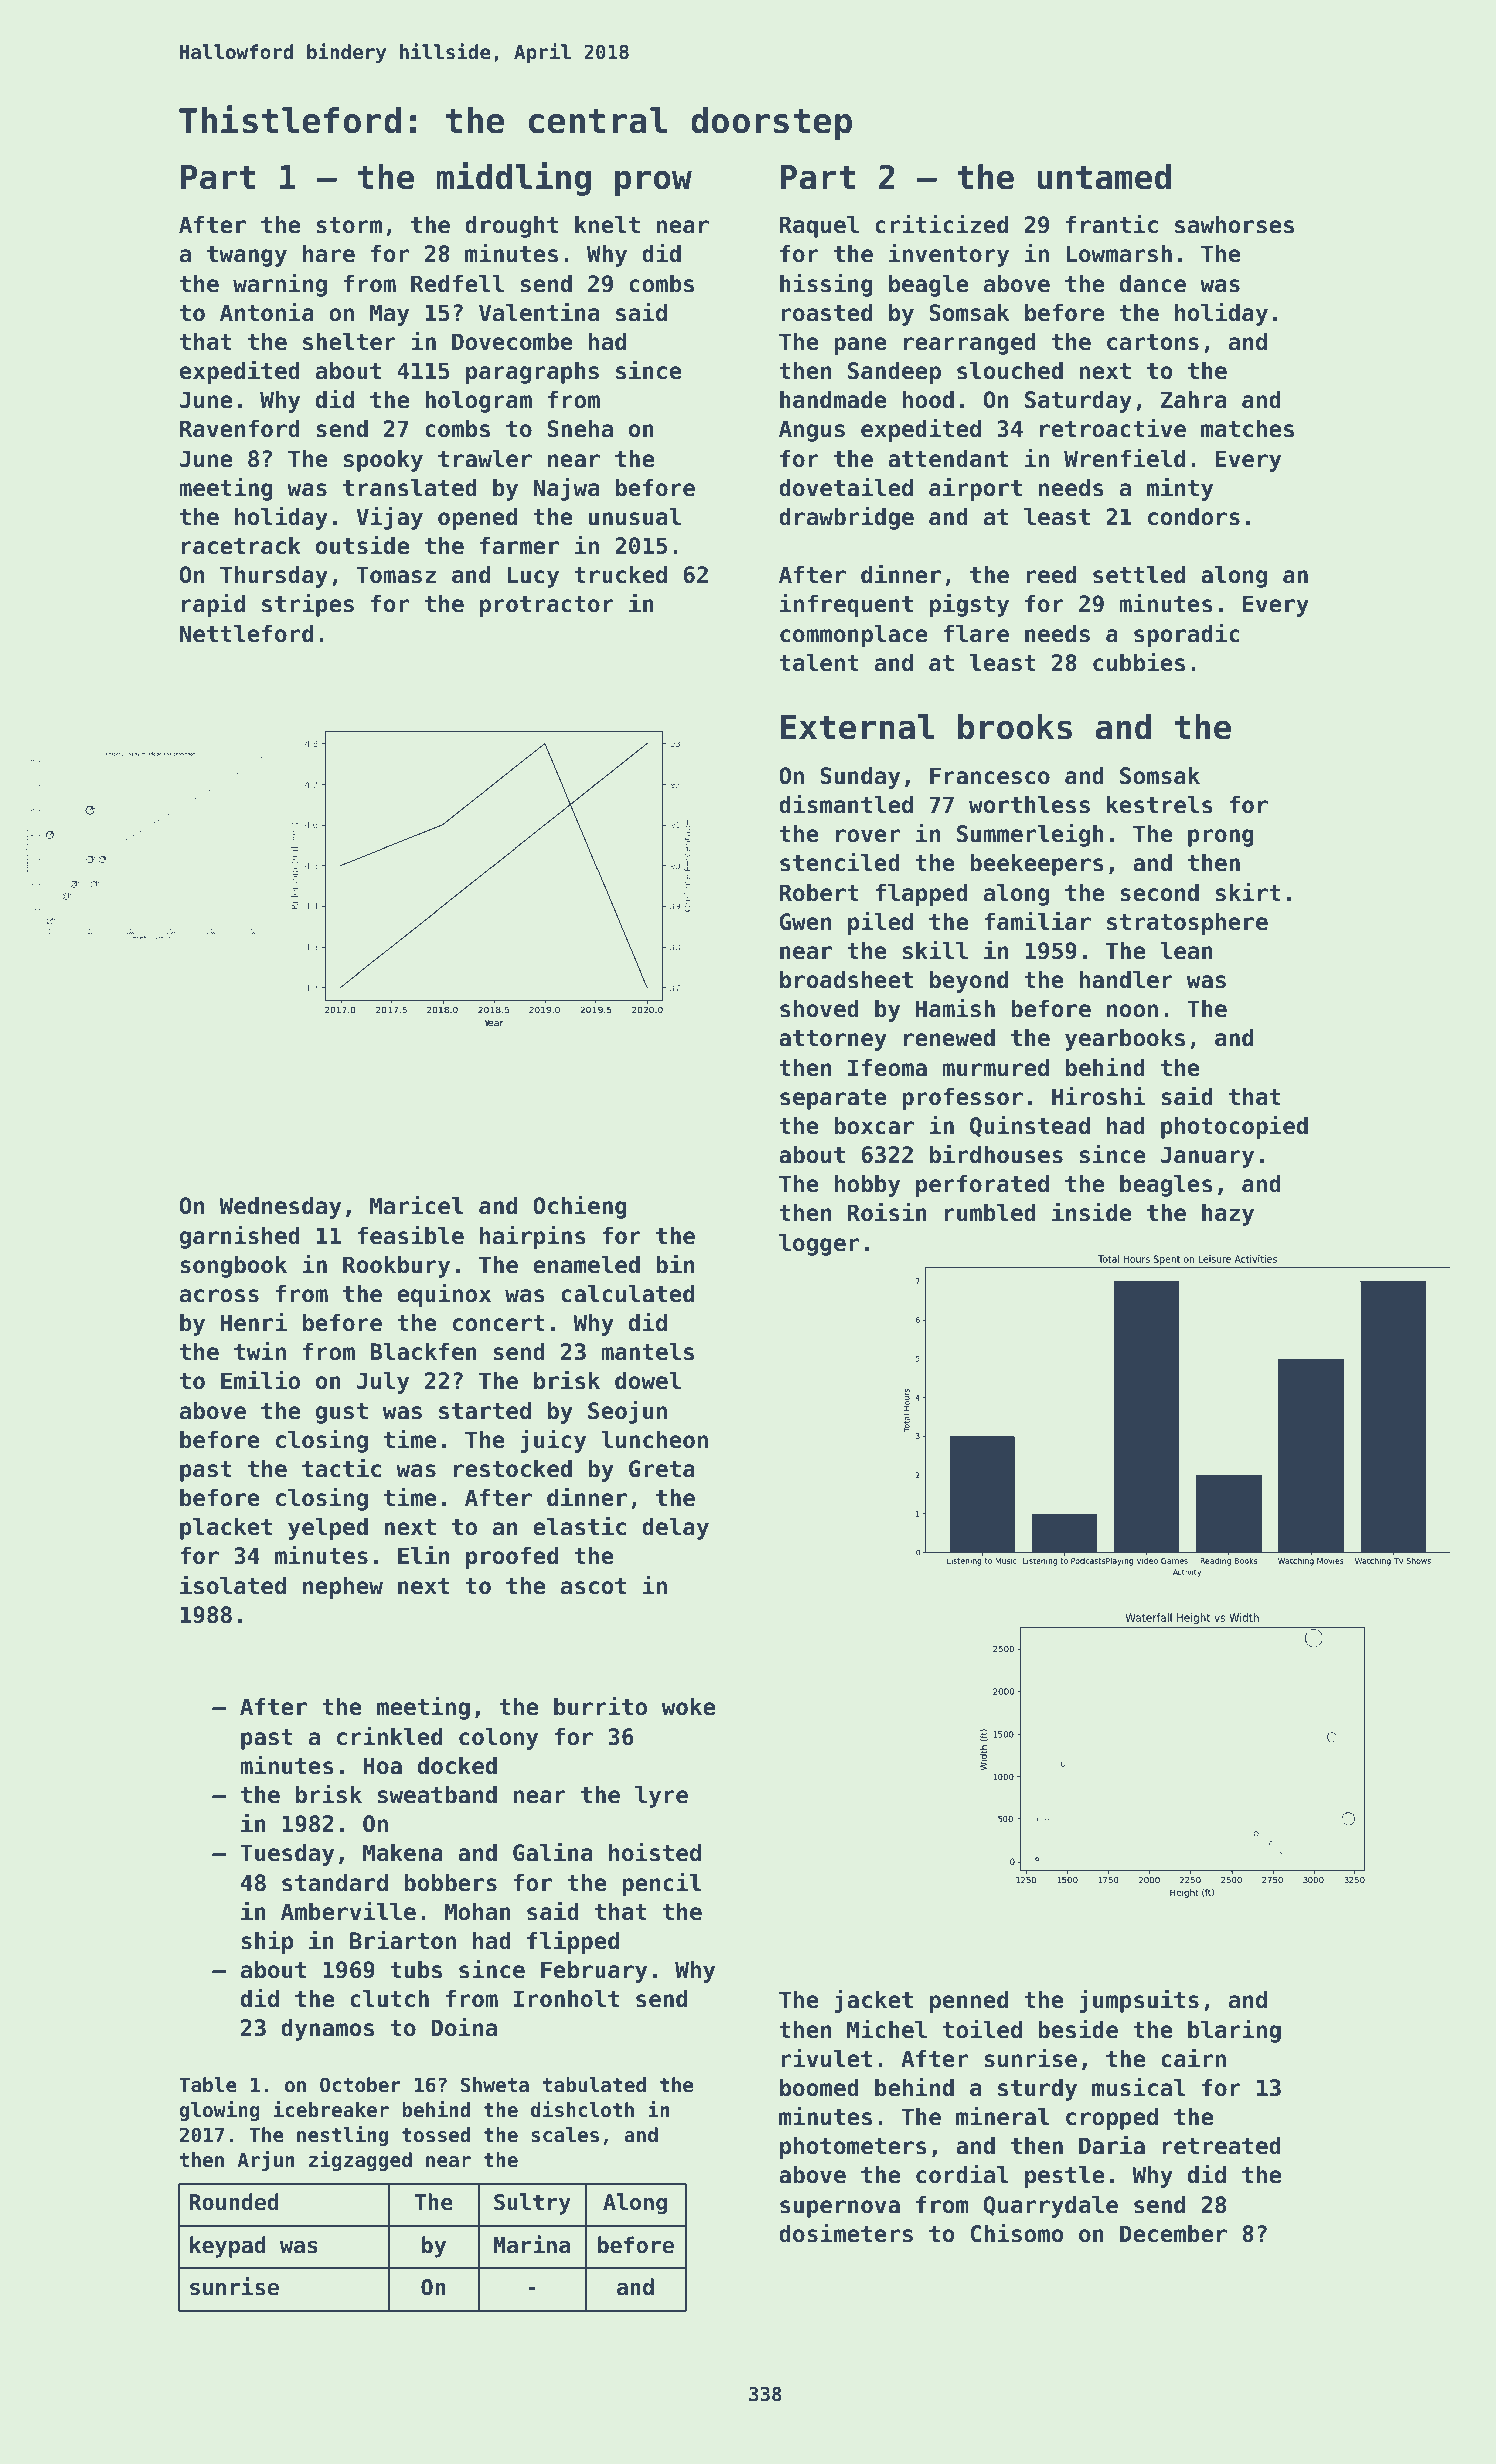  Describe the element at coordinates (389, 518) in the document. I see `Vijay` at that location.
